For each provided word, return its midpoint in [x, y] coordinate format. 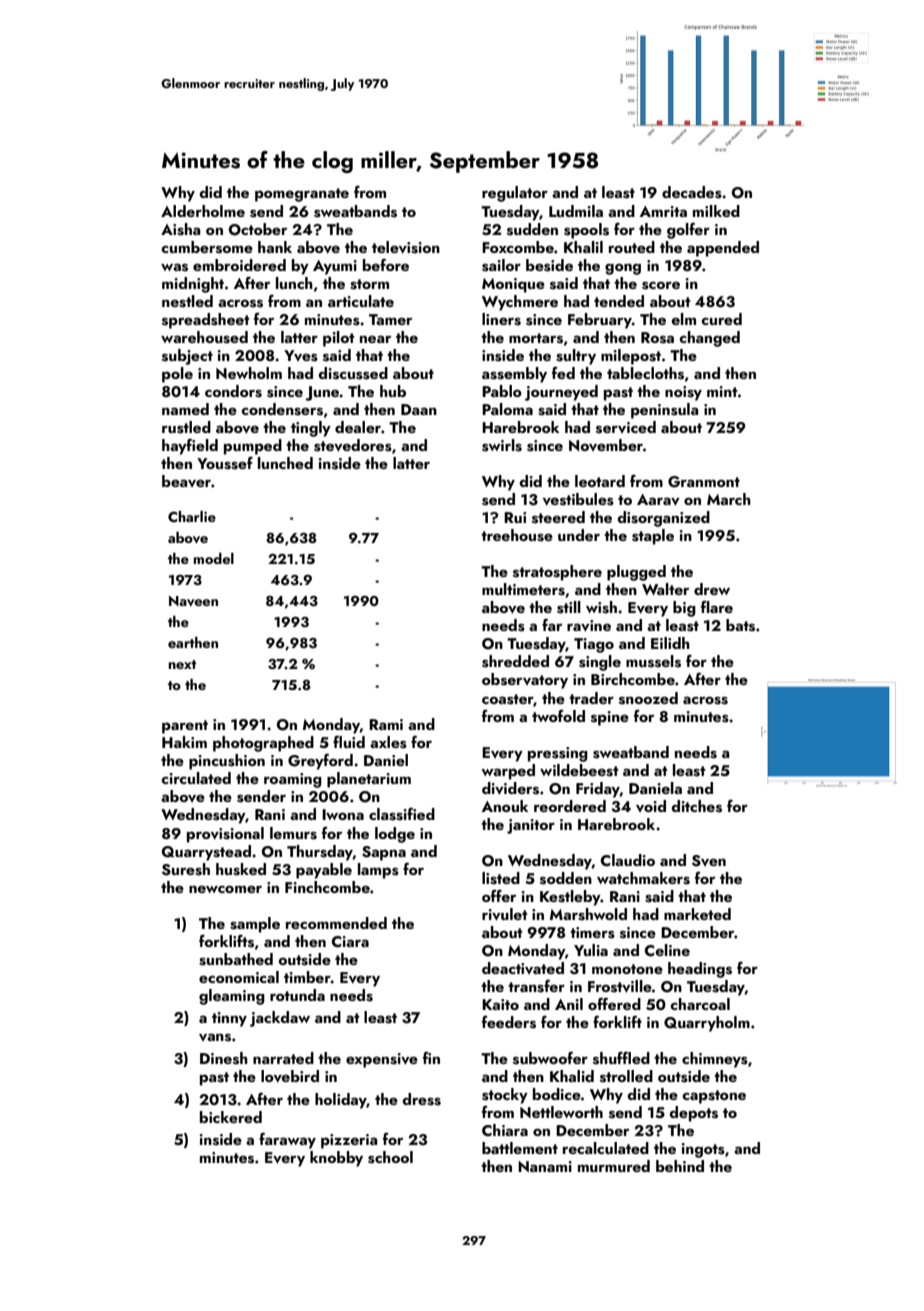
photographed [263, 744]
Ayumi [335, 267]
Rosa [657, 338]
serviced [626, 427]
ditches [696, 806]
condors [233, 391]
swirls [502, 445]
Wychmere [520, 303]
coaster [508, 700]
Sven [709, 861]
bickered [231, 1117]
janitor [531, 826]
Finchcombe [327, 887]
